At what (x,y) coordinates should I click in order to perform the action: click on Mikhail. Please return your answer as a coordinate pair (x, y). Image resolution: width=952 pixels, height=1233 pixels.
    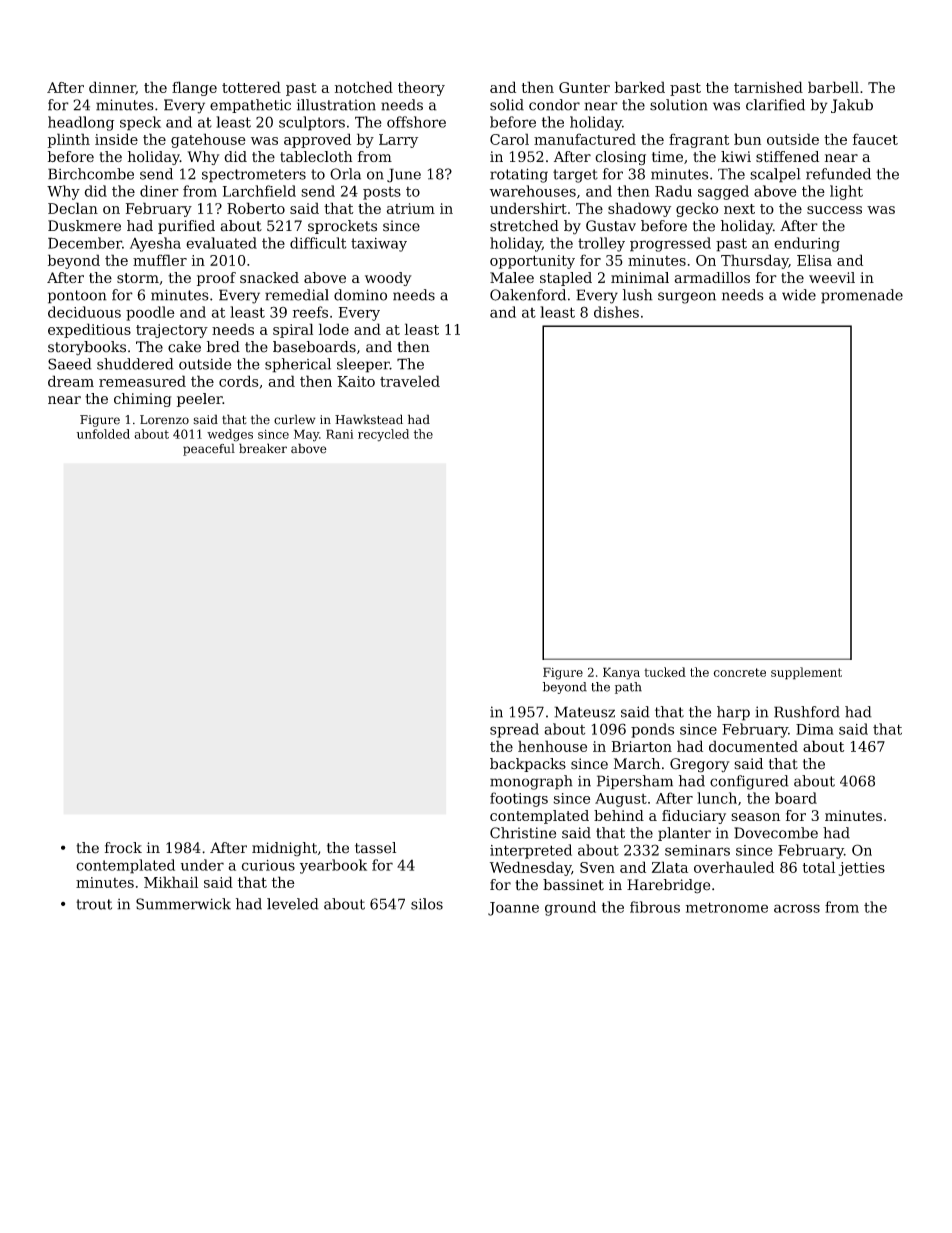
    Looking at the image, I should click on (171, 882).
